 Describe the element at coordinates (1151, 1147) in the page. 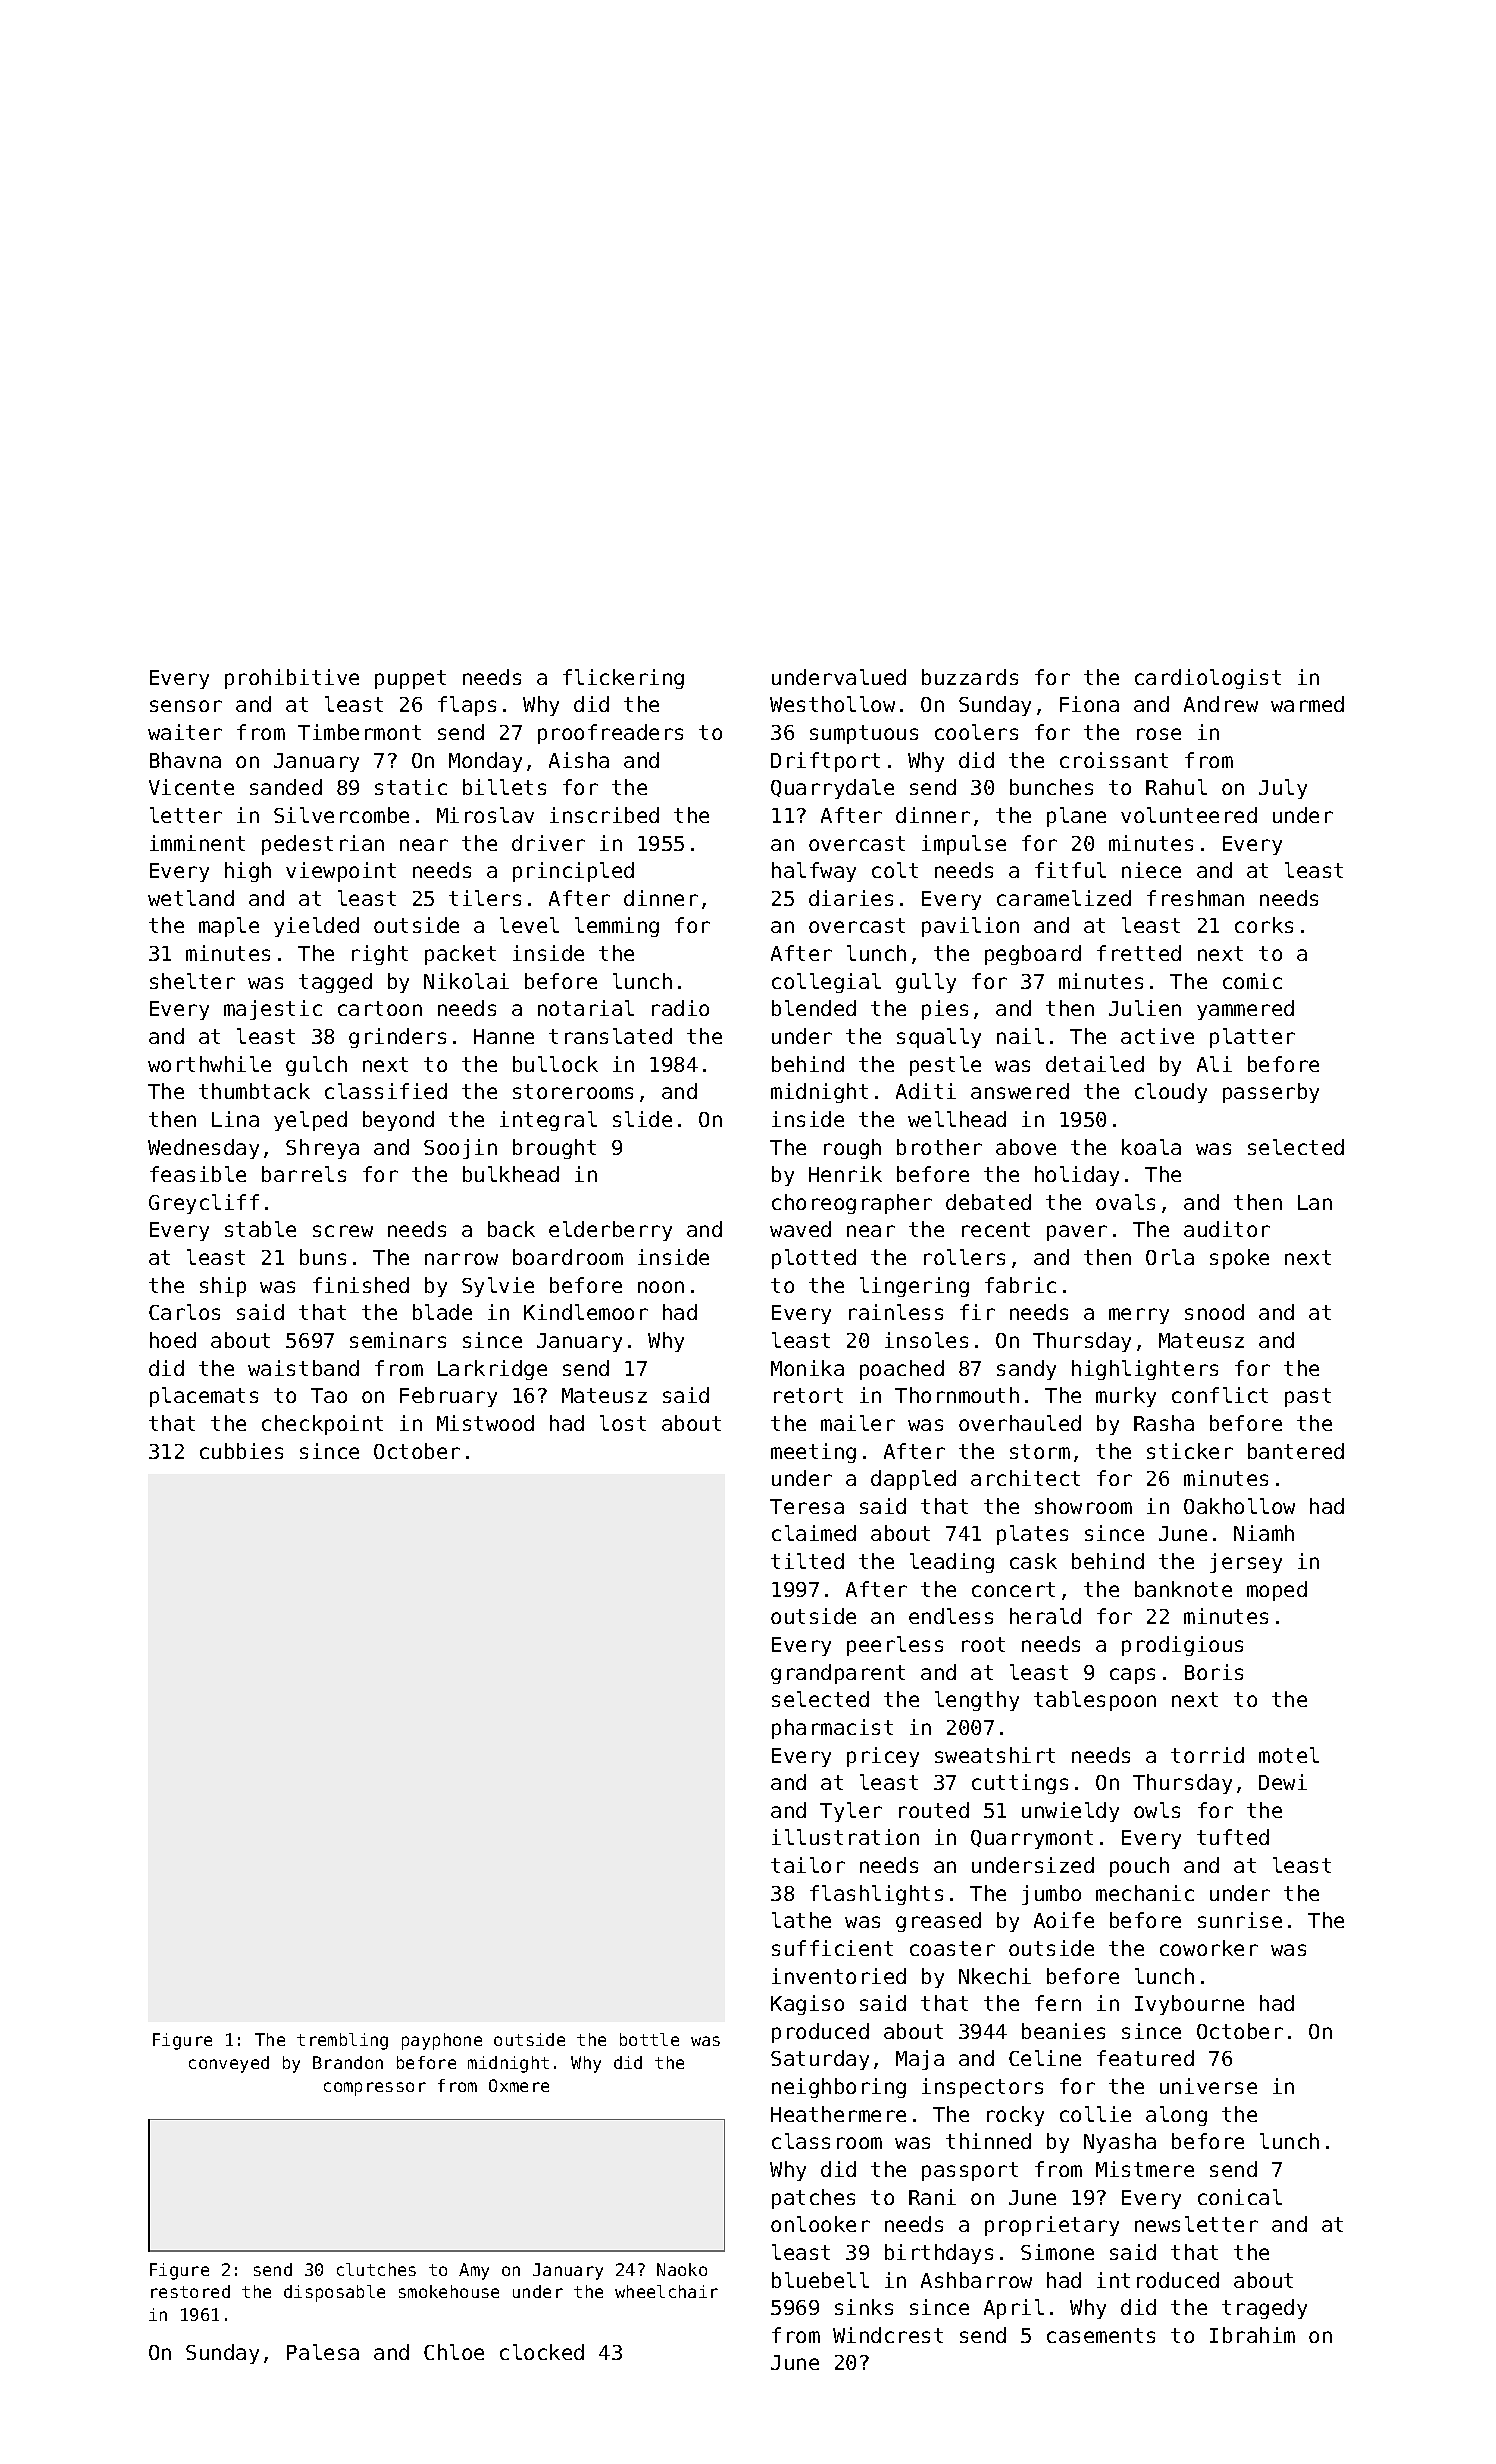

I see `koala` at that location.
